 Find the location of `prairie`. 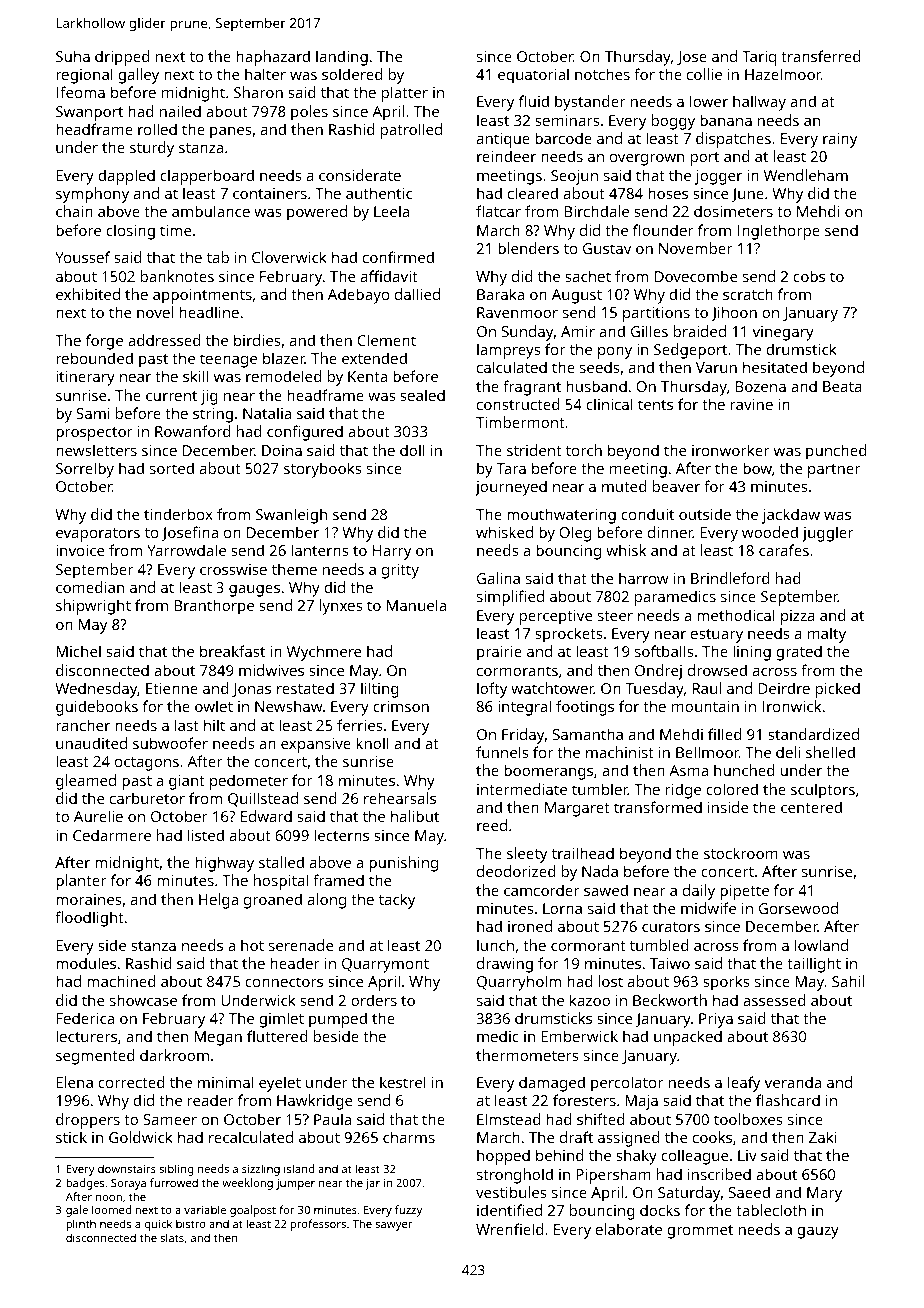

prairie is located at coordinates (499, 653).
